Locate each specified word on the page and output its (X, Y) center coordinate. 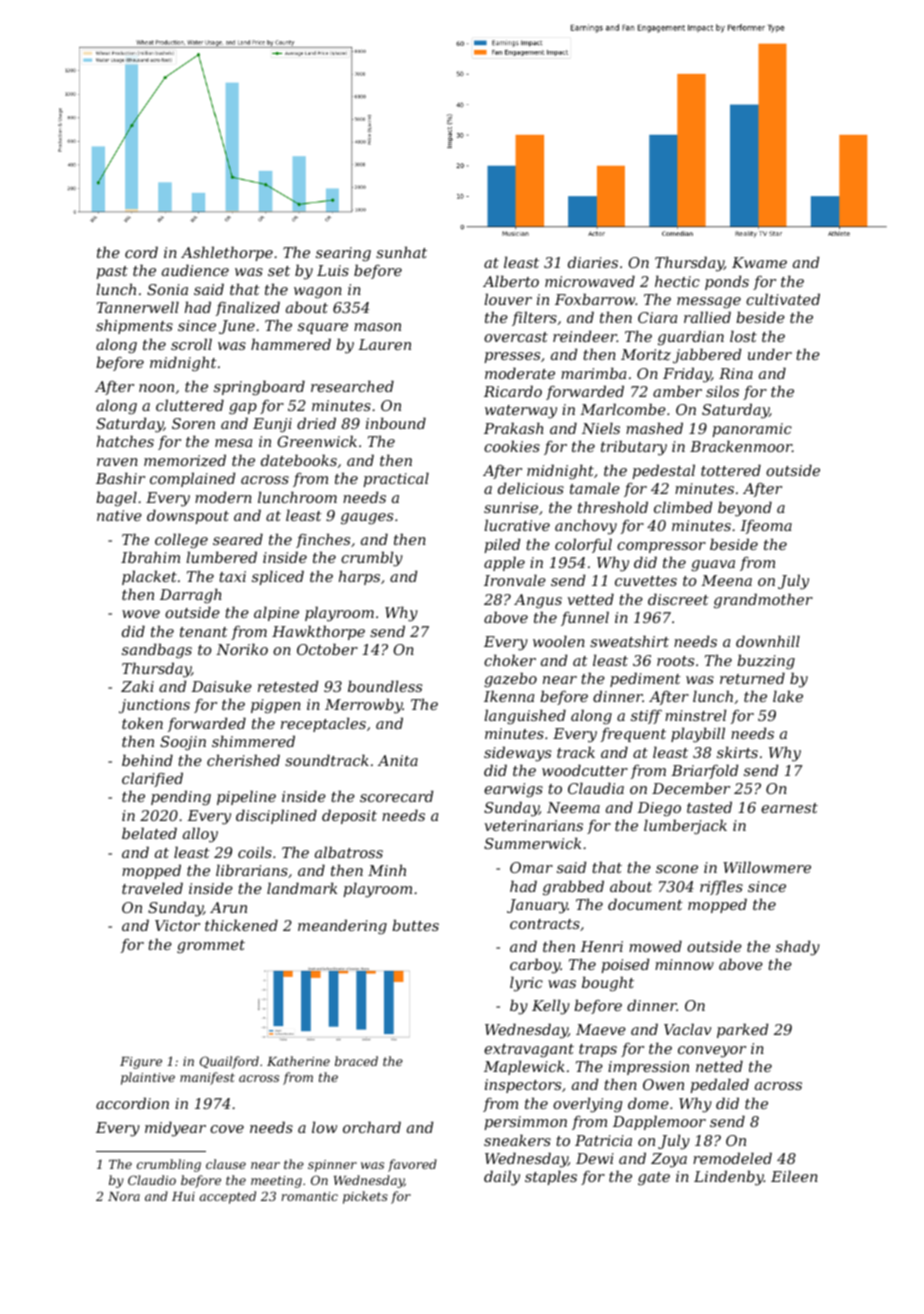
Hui (183, 1196)
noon (156, 388)
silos (722, 391)
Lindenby (729, 1178)
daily (502, 1178)
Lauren (384, 344)
